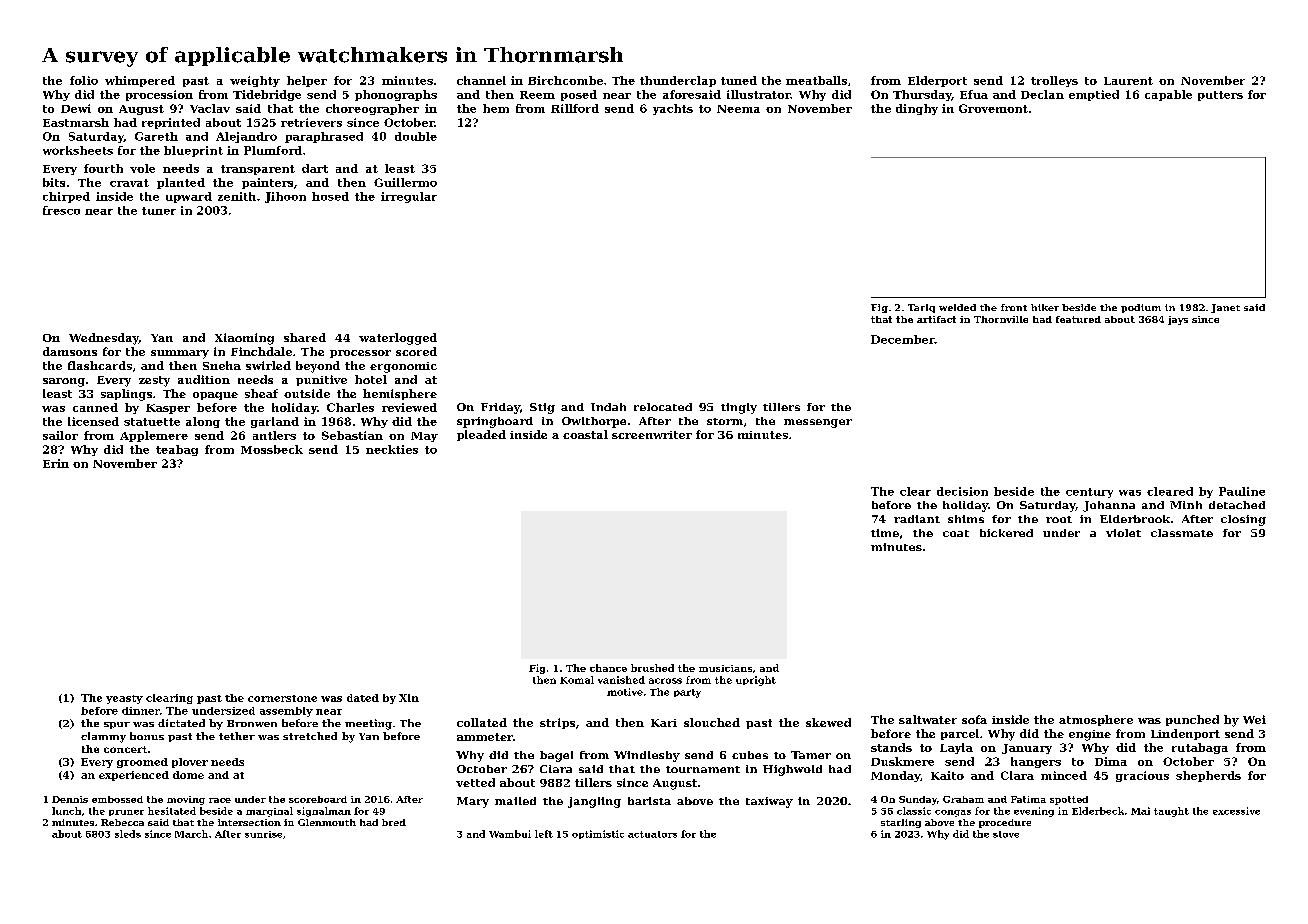  I want to click on double, so click(416, 136).
